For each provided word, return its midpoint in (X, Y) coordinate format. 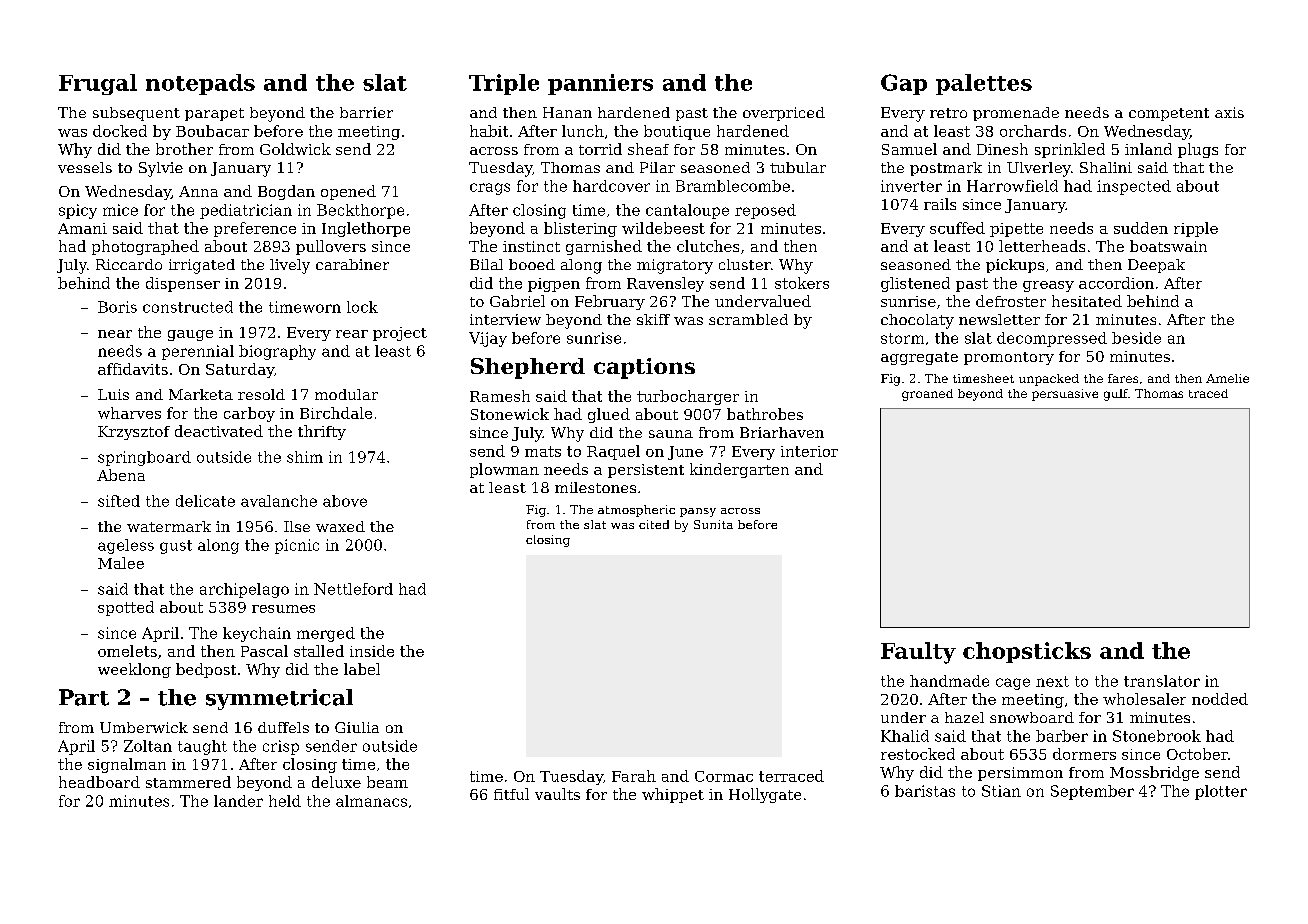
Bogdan (286, 192)
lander (238, 801)
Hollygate (765, 795)
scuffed (957, 228)
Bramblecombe (733, 186)
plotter (1221, 792)
